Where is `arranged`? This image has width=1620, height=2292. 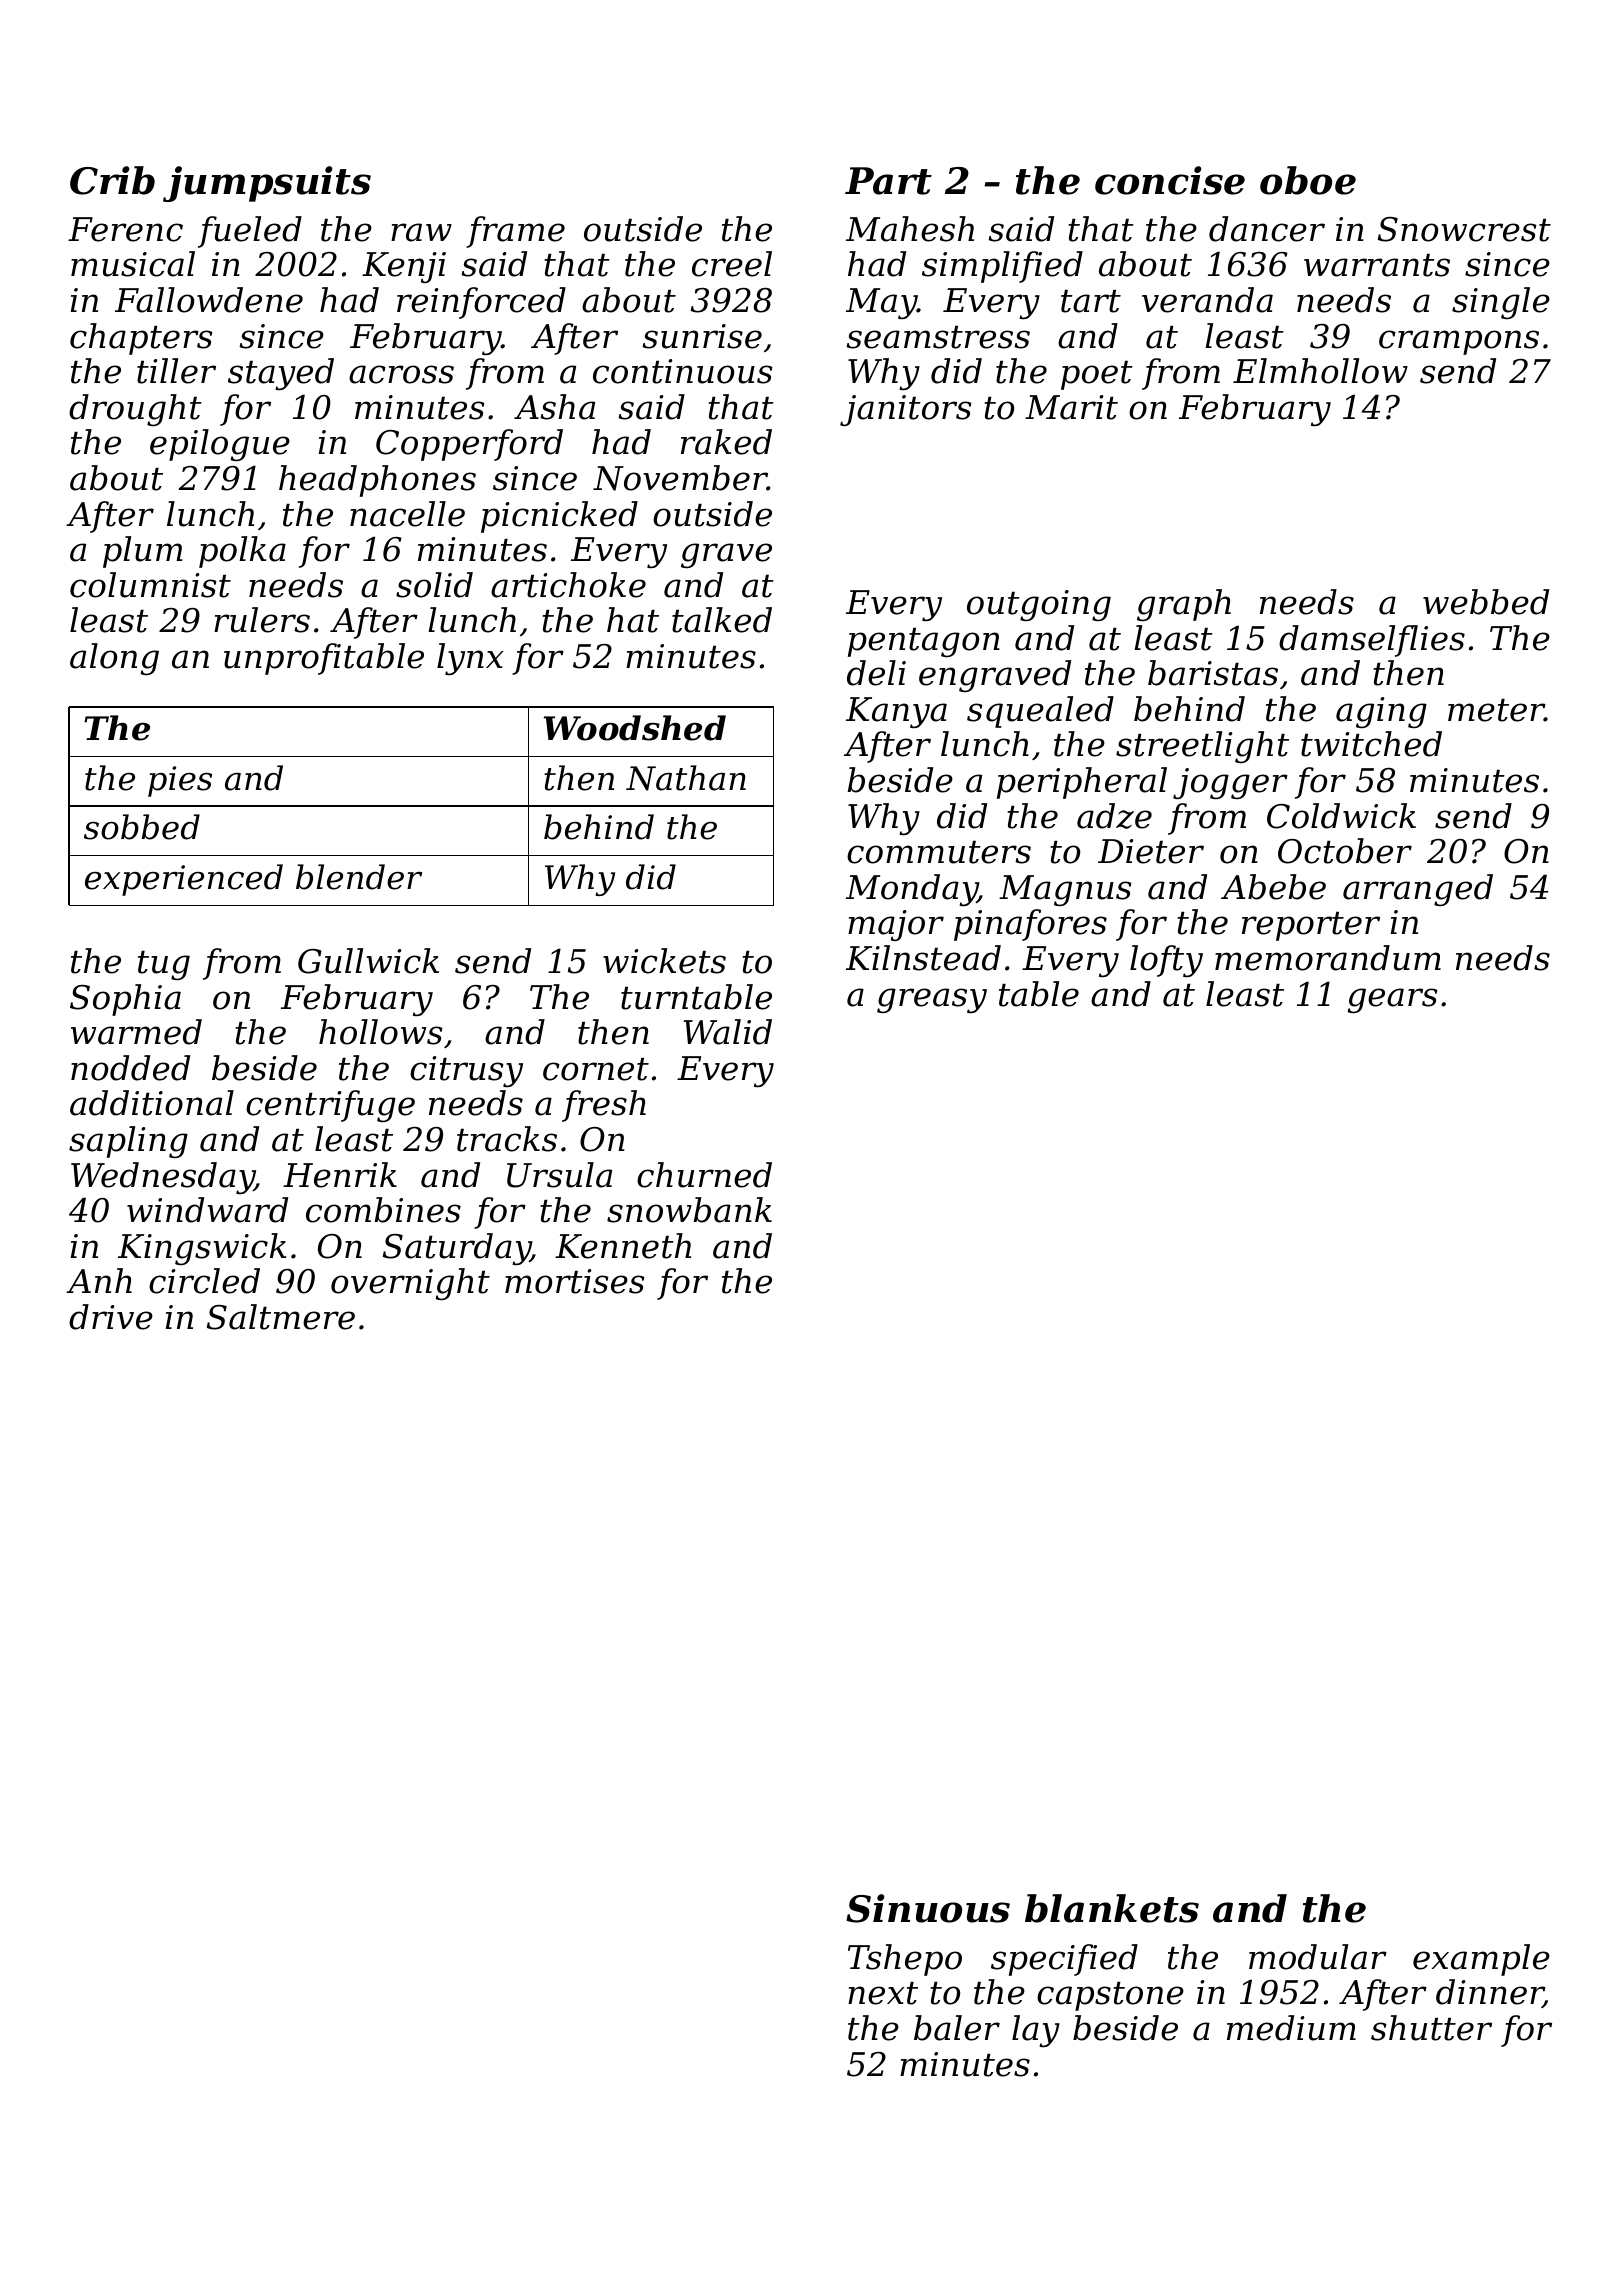 arranged is located at coordinates (1418, 890).
